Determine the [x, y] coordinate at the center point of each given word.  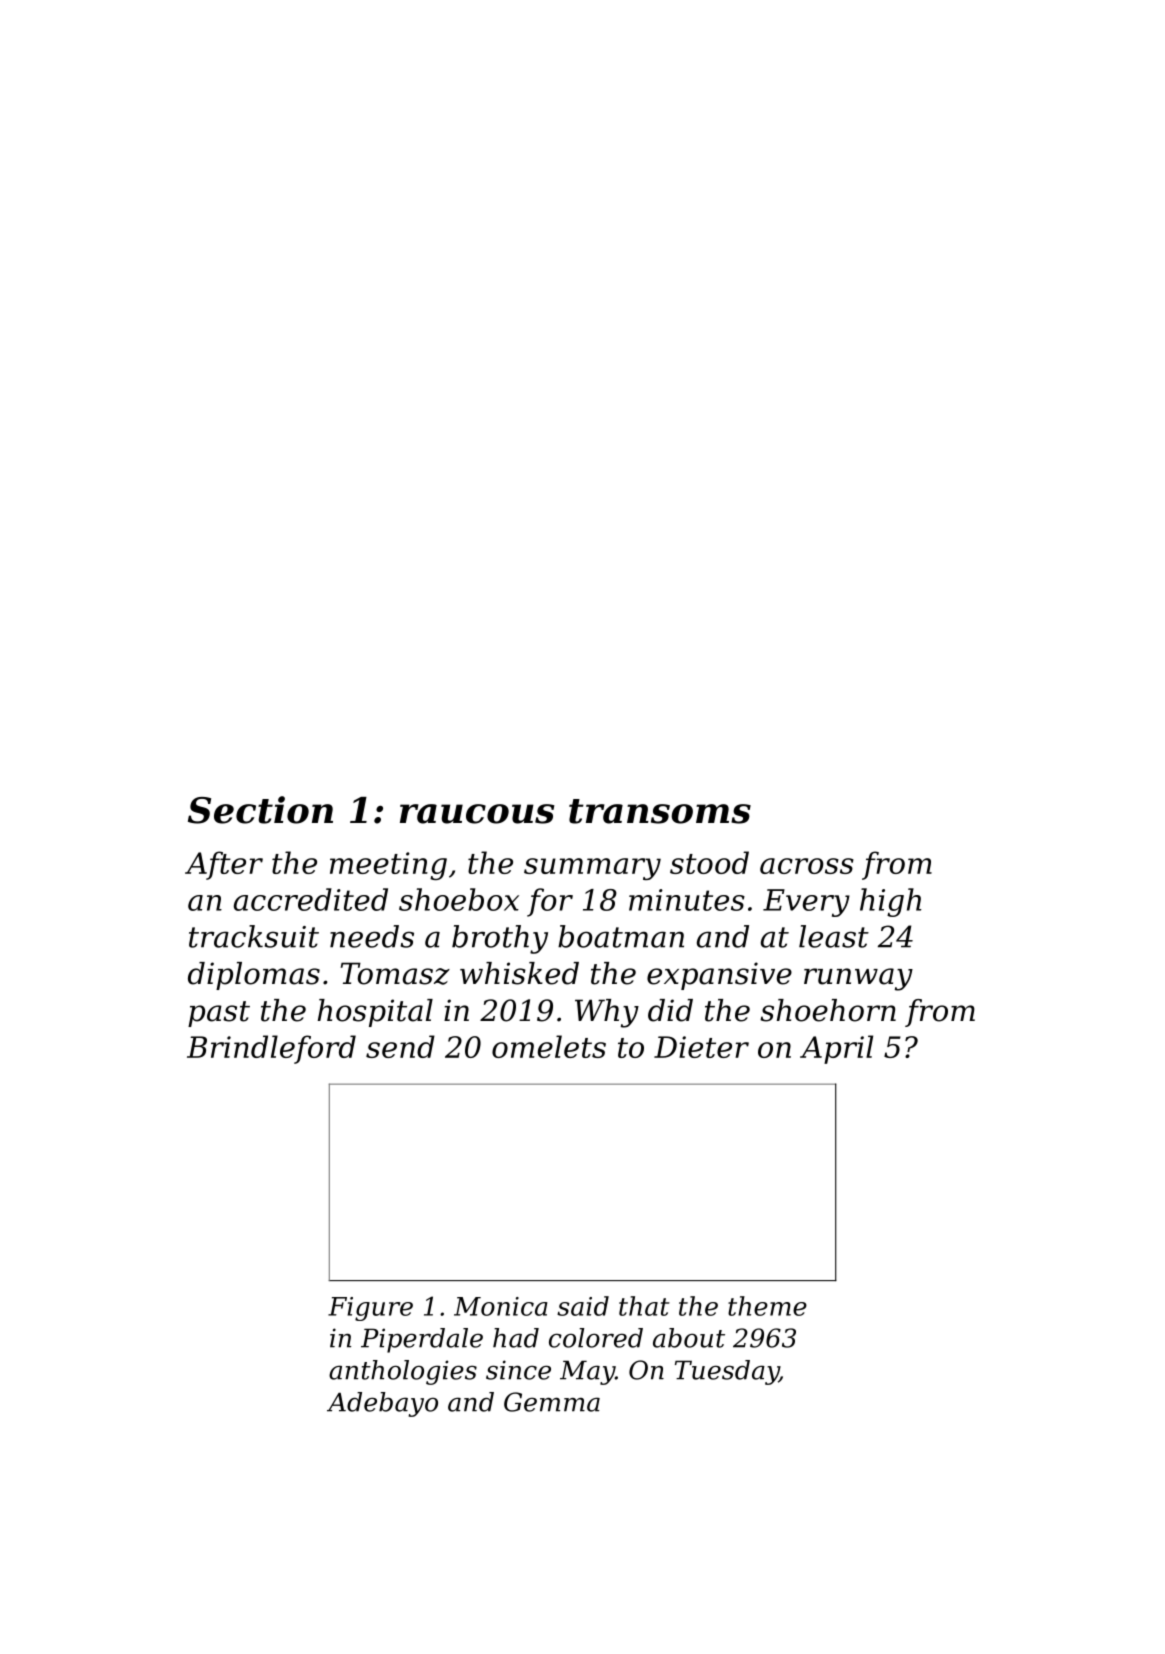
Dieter [701, 1047]
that [644, 1306]
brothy [500, 939]
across [807, 866]
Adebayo [382, 1404]
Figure [370, 1309]
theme [767, 1306]
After [224, 865]
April [836, 1049]
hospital [375, 1013]
